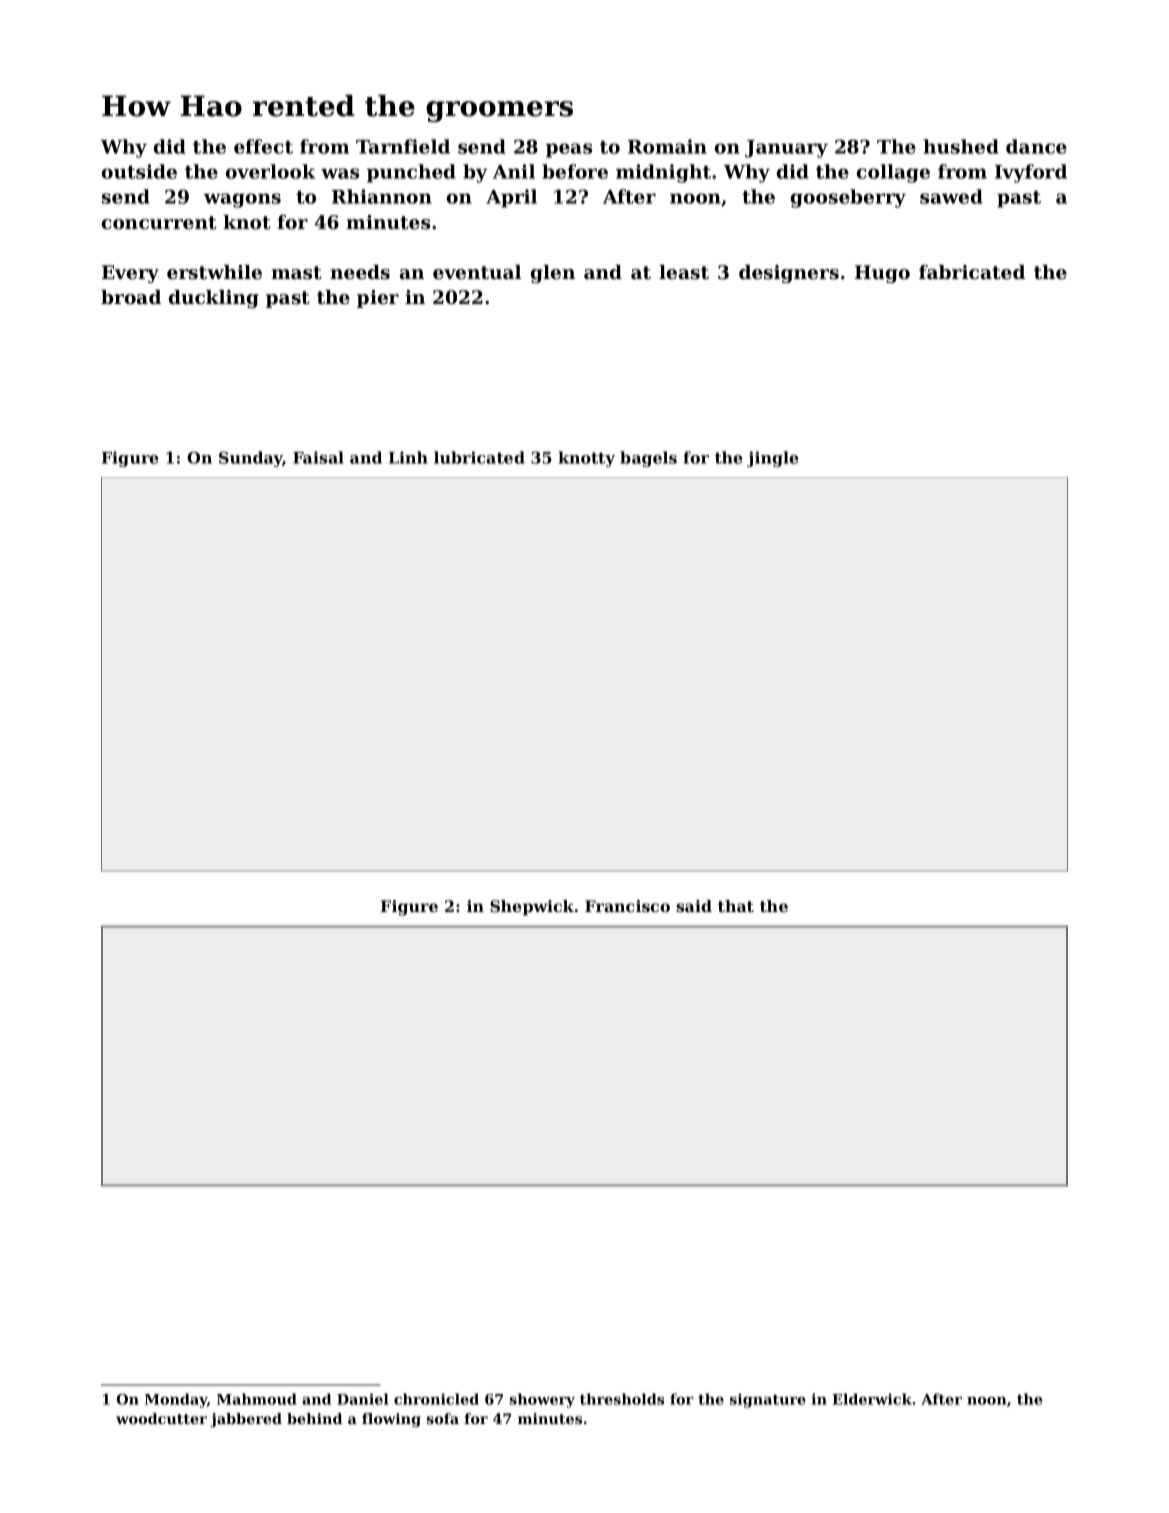 This screenshot has height=1513, width=1169. Describe the element at coordinates (694, 906) in the screenshot. I see `said` at that location.
